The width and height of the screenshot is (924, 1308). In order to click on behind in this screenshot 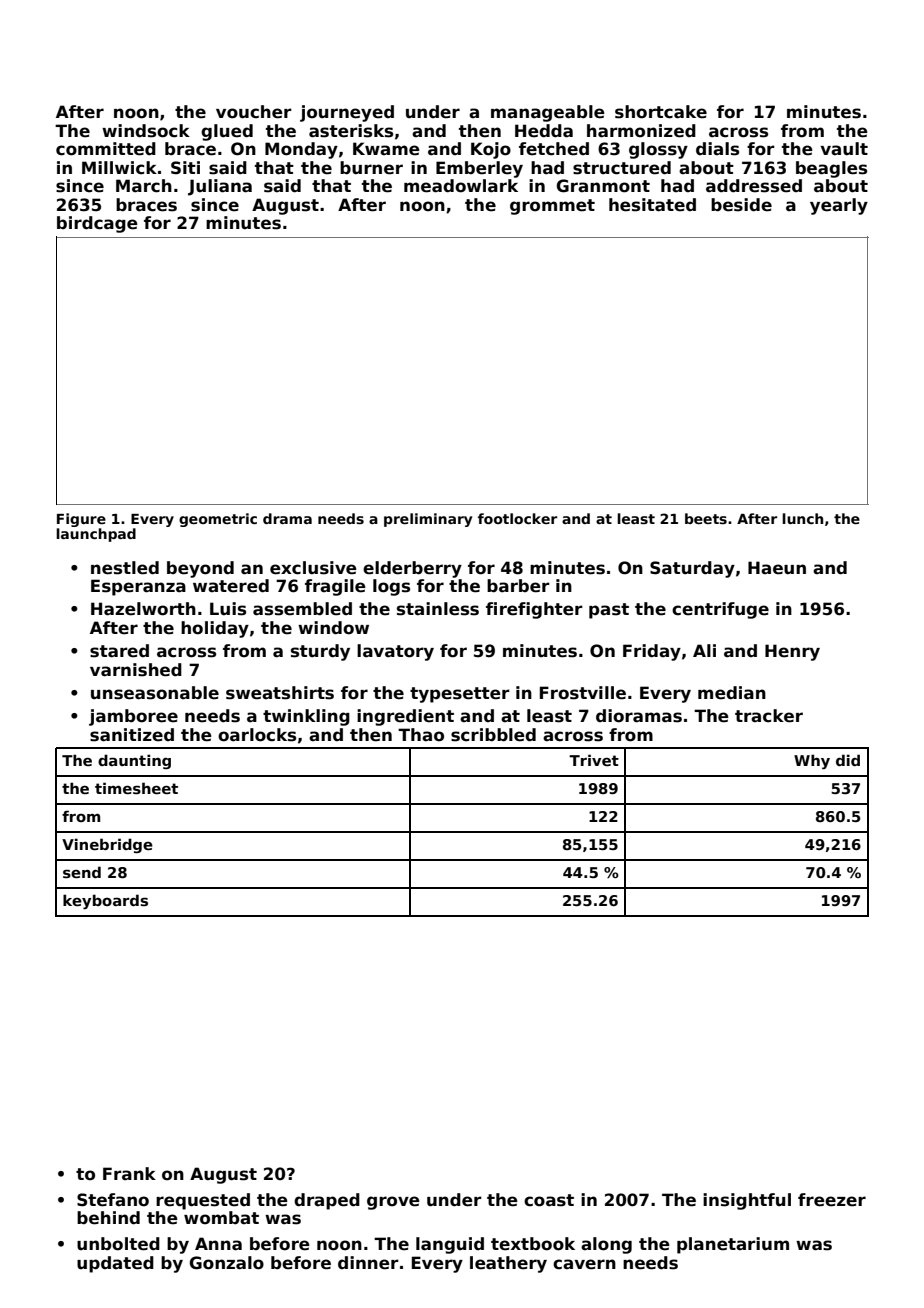, I will do `click(108, 1218)`.
